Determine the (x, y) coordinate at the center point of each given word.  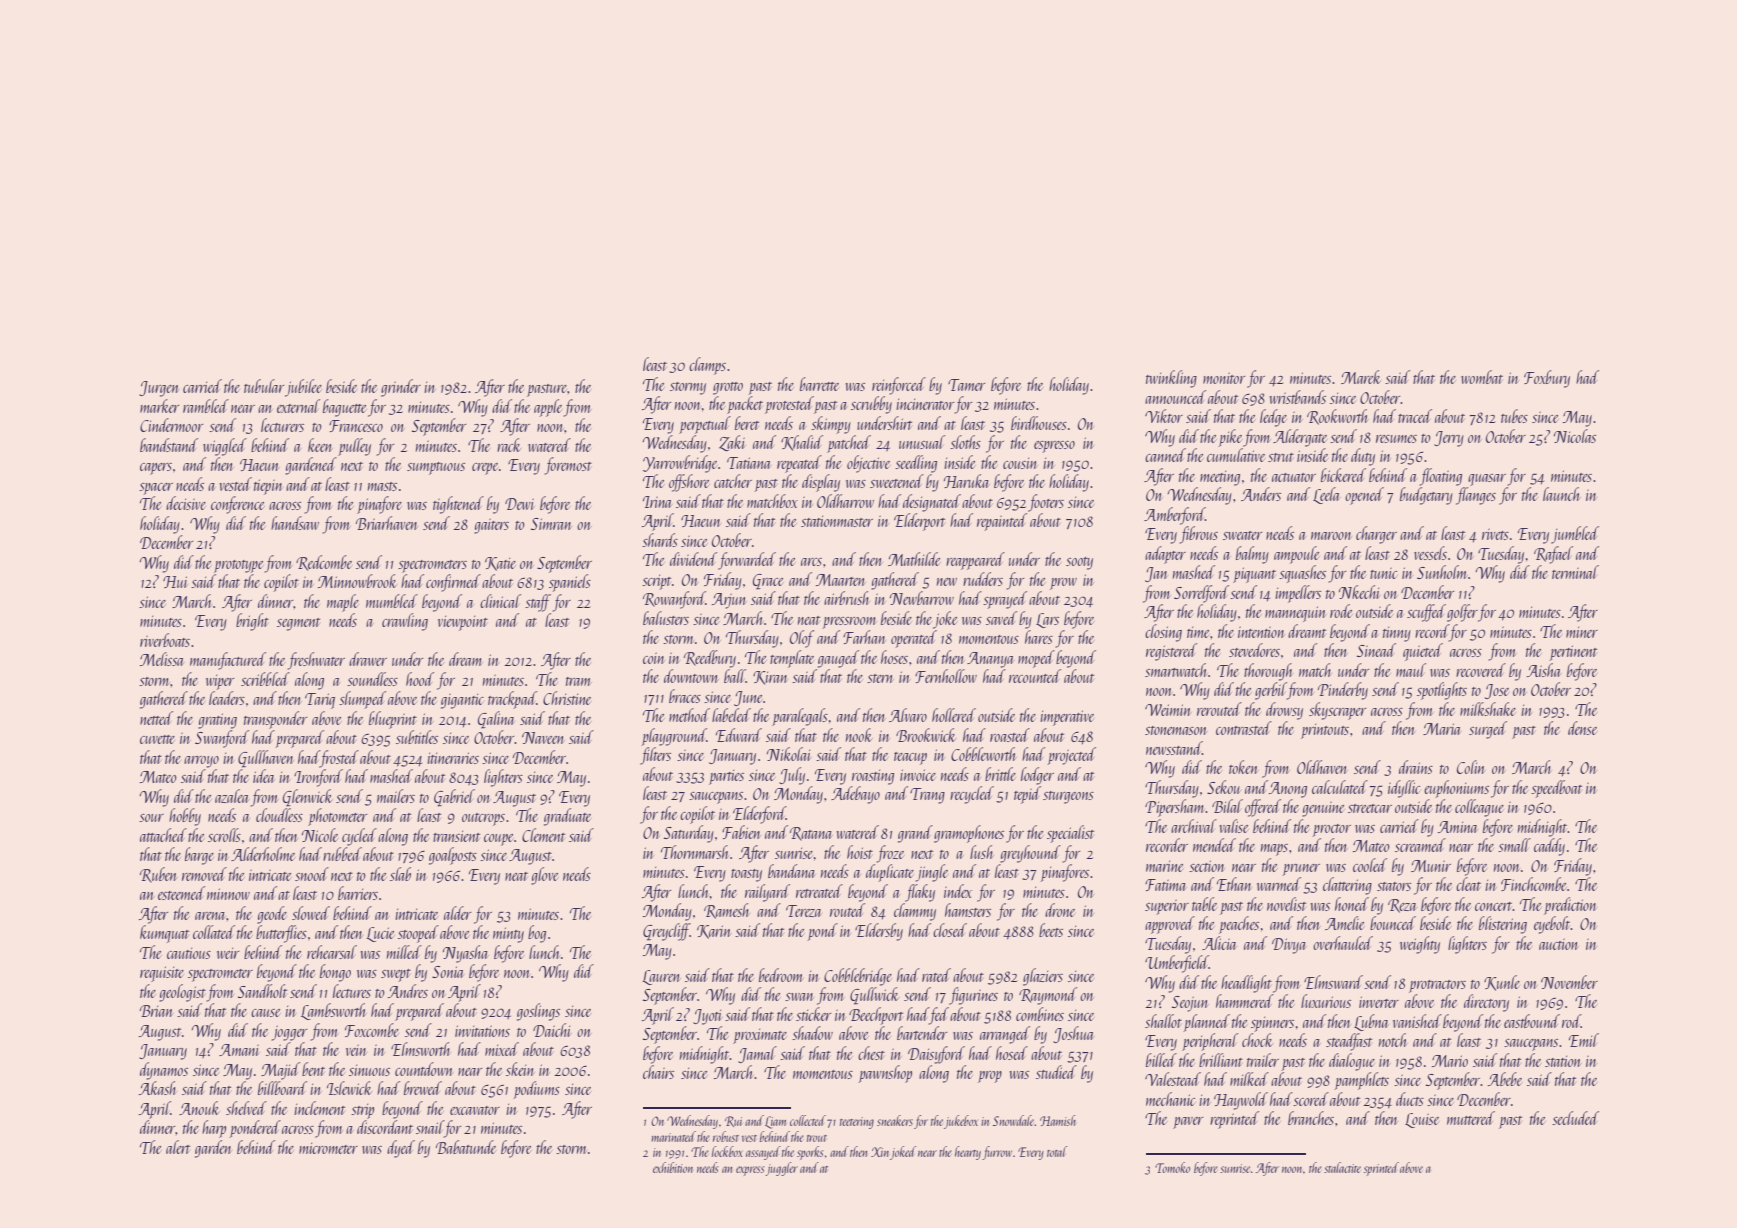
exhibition (673, 1167)
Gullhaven (265, 759)
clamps (707, 366)
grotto (728, 388)
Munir (1431, 866)
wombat (1482, 377)
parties (726, 777)
